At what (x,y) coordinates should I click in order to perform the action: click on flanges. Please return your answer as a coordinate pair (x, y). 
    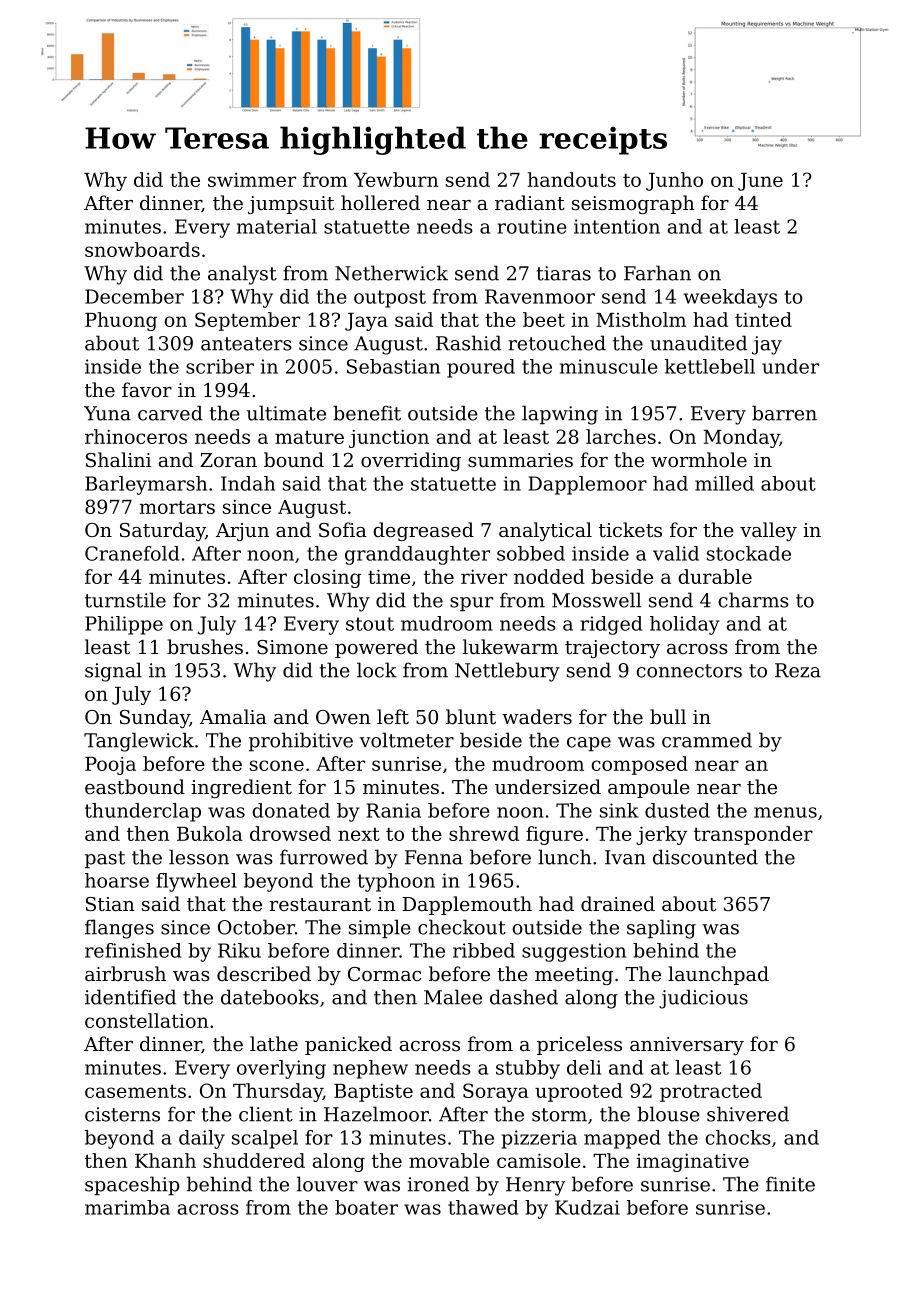
    Looking at the image, I should click on (119, 929).
